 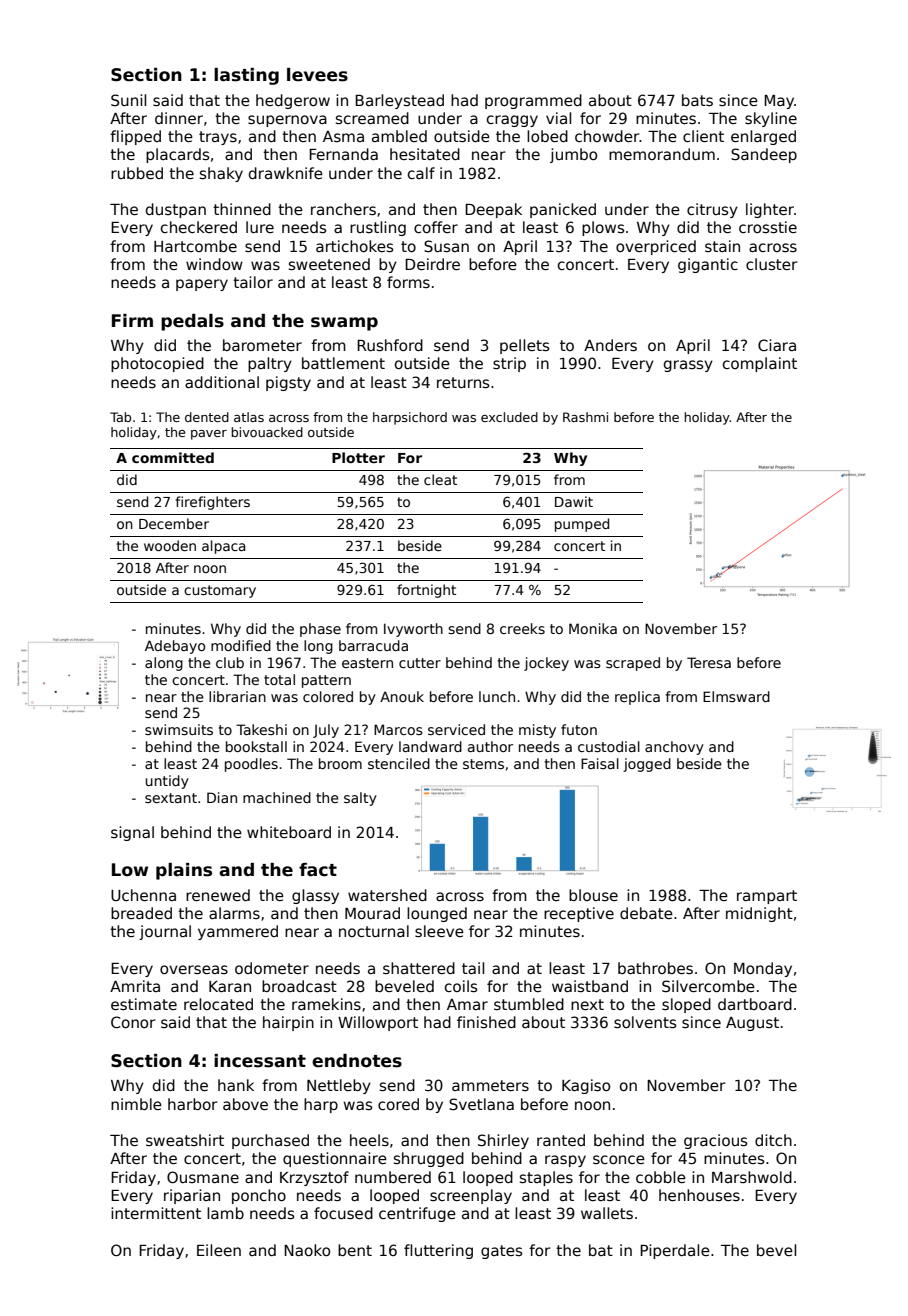 I want to click on bats, so click(x=697, y=100).
